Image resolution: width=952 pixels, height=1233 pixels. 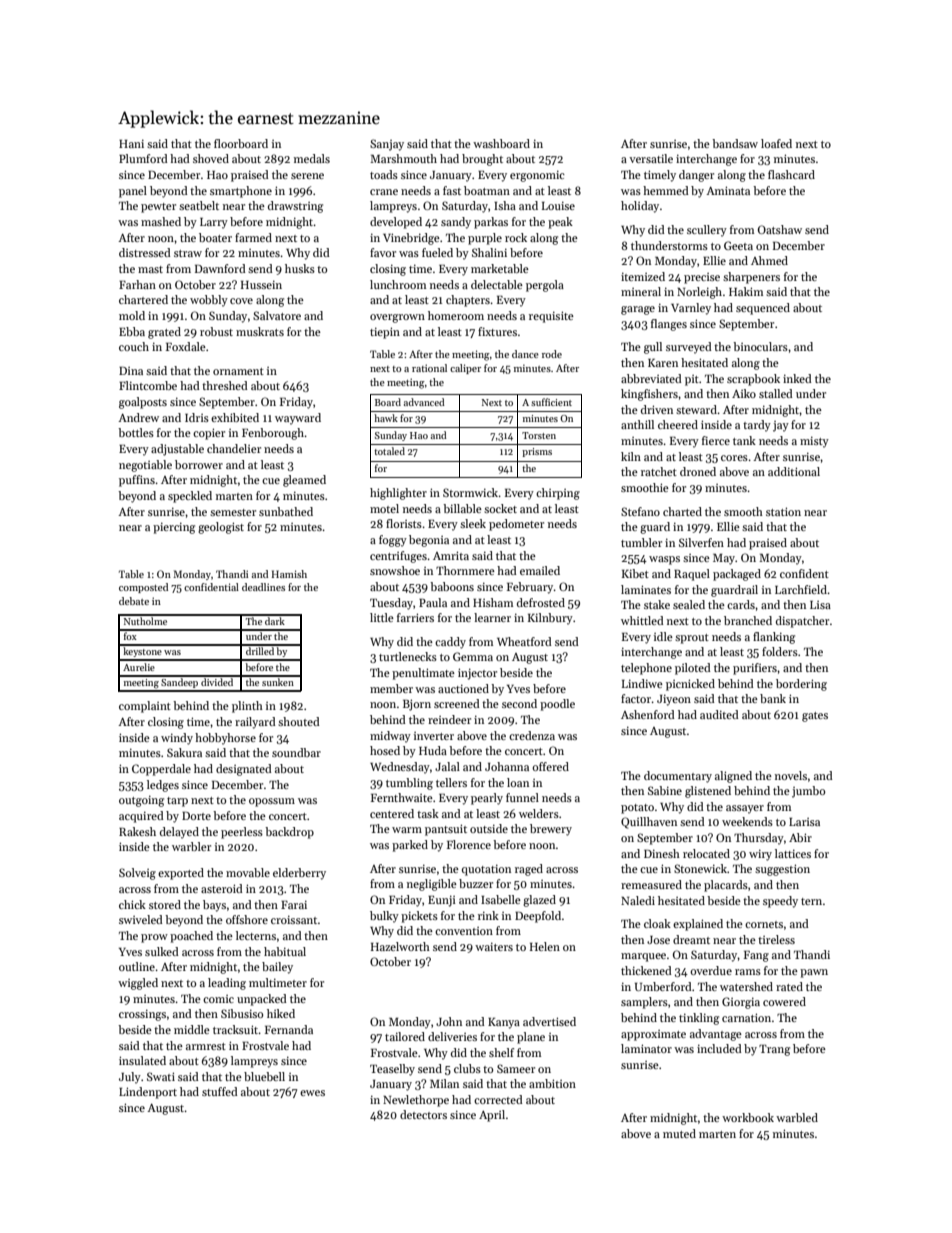 What do you see at coordinates (384, 192) in the screenshot?
I see `crane` at bounding box center [384, 192].
